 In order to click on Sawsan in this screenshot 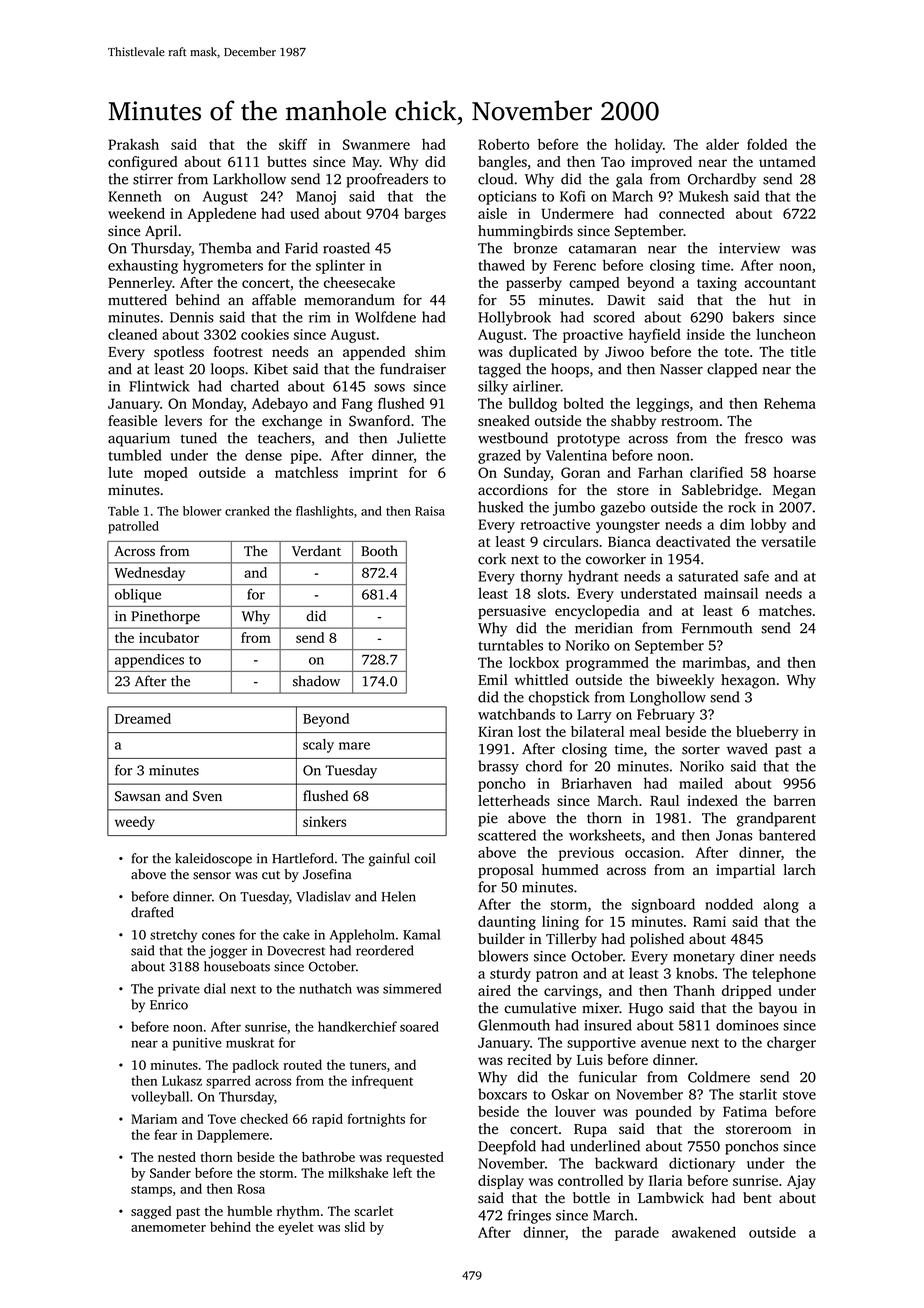, I will do `click(138, 796)`.
